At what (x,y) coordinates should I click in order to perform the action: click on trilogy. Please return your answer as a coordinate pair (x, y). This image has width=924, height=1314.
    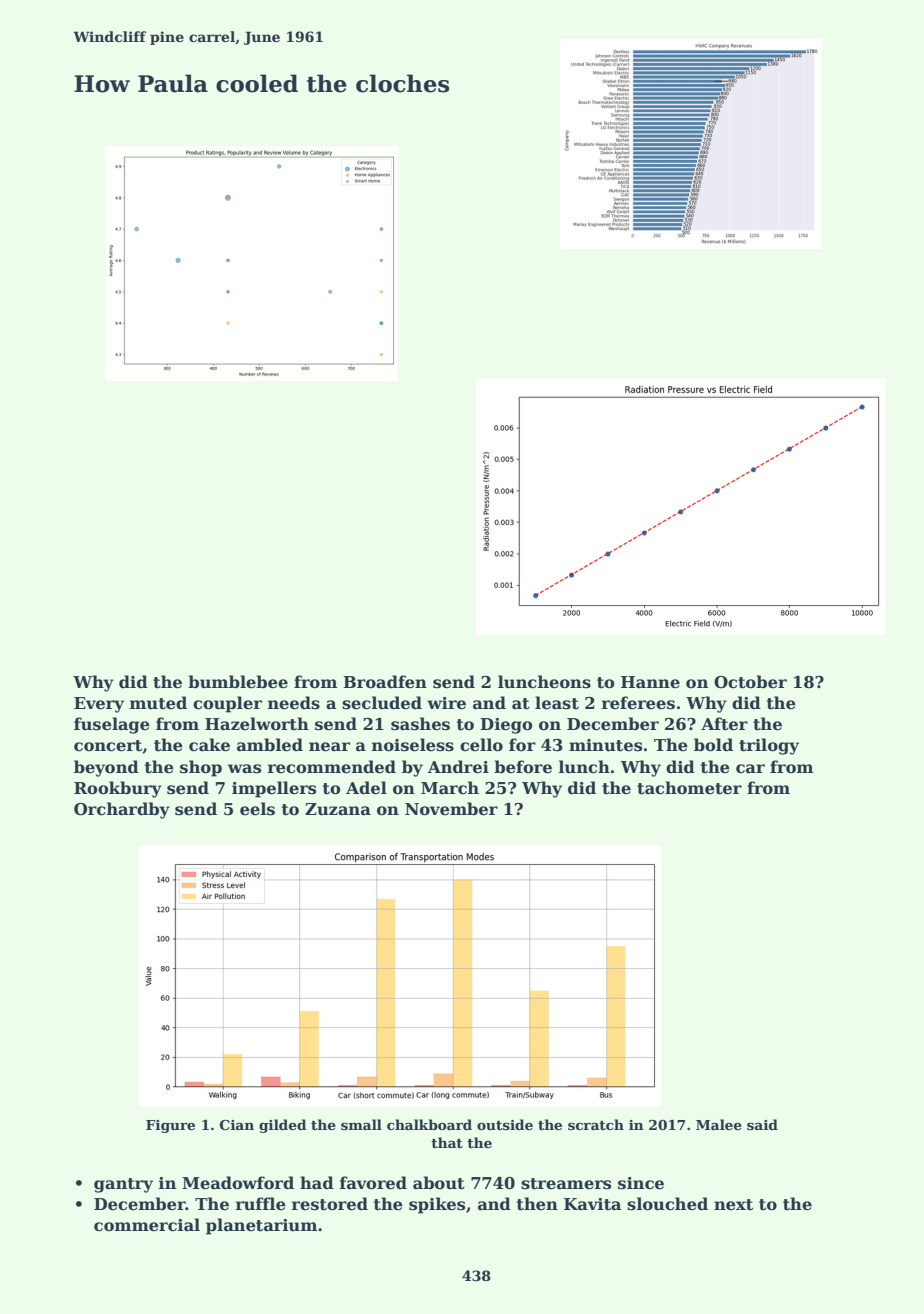
    Looking at the image, I should click on (769, 746).
